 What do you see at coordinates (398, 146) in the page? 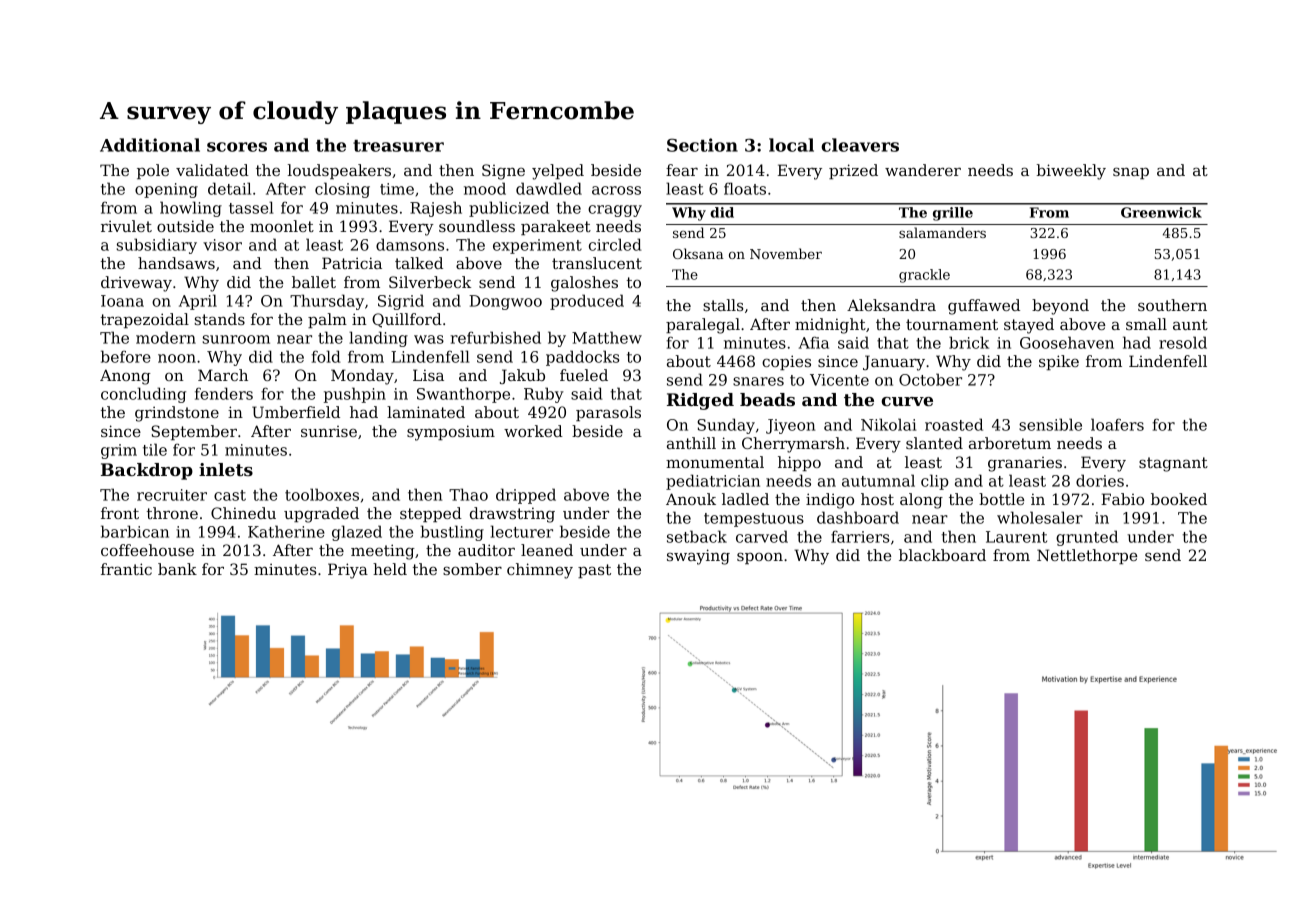
I see `treasurer` at bounding box center [398, 146].
